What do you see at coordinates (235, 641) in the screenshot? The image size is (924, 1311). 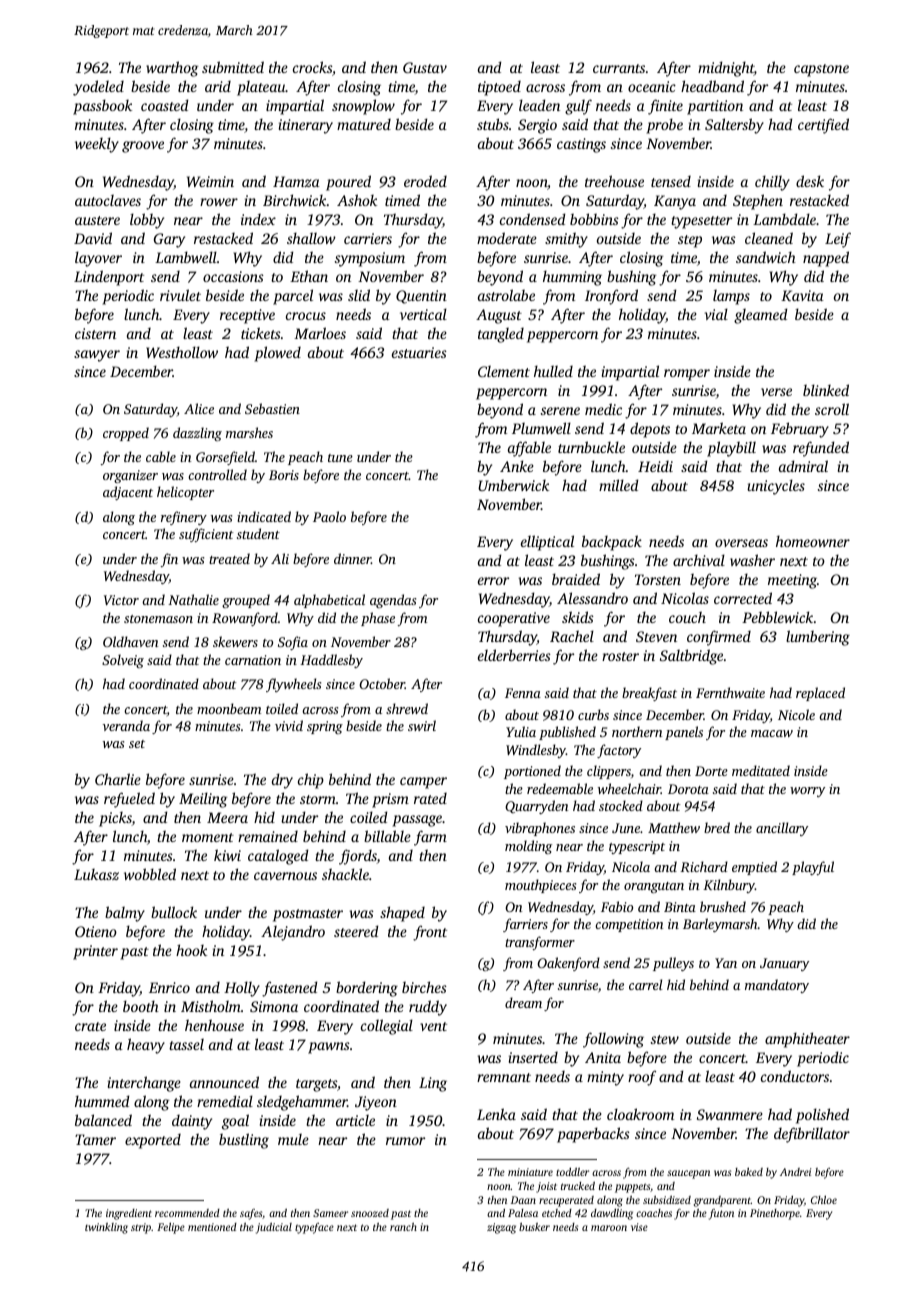 I see `skewers` at bounding box center [235, 641].
